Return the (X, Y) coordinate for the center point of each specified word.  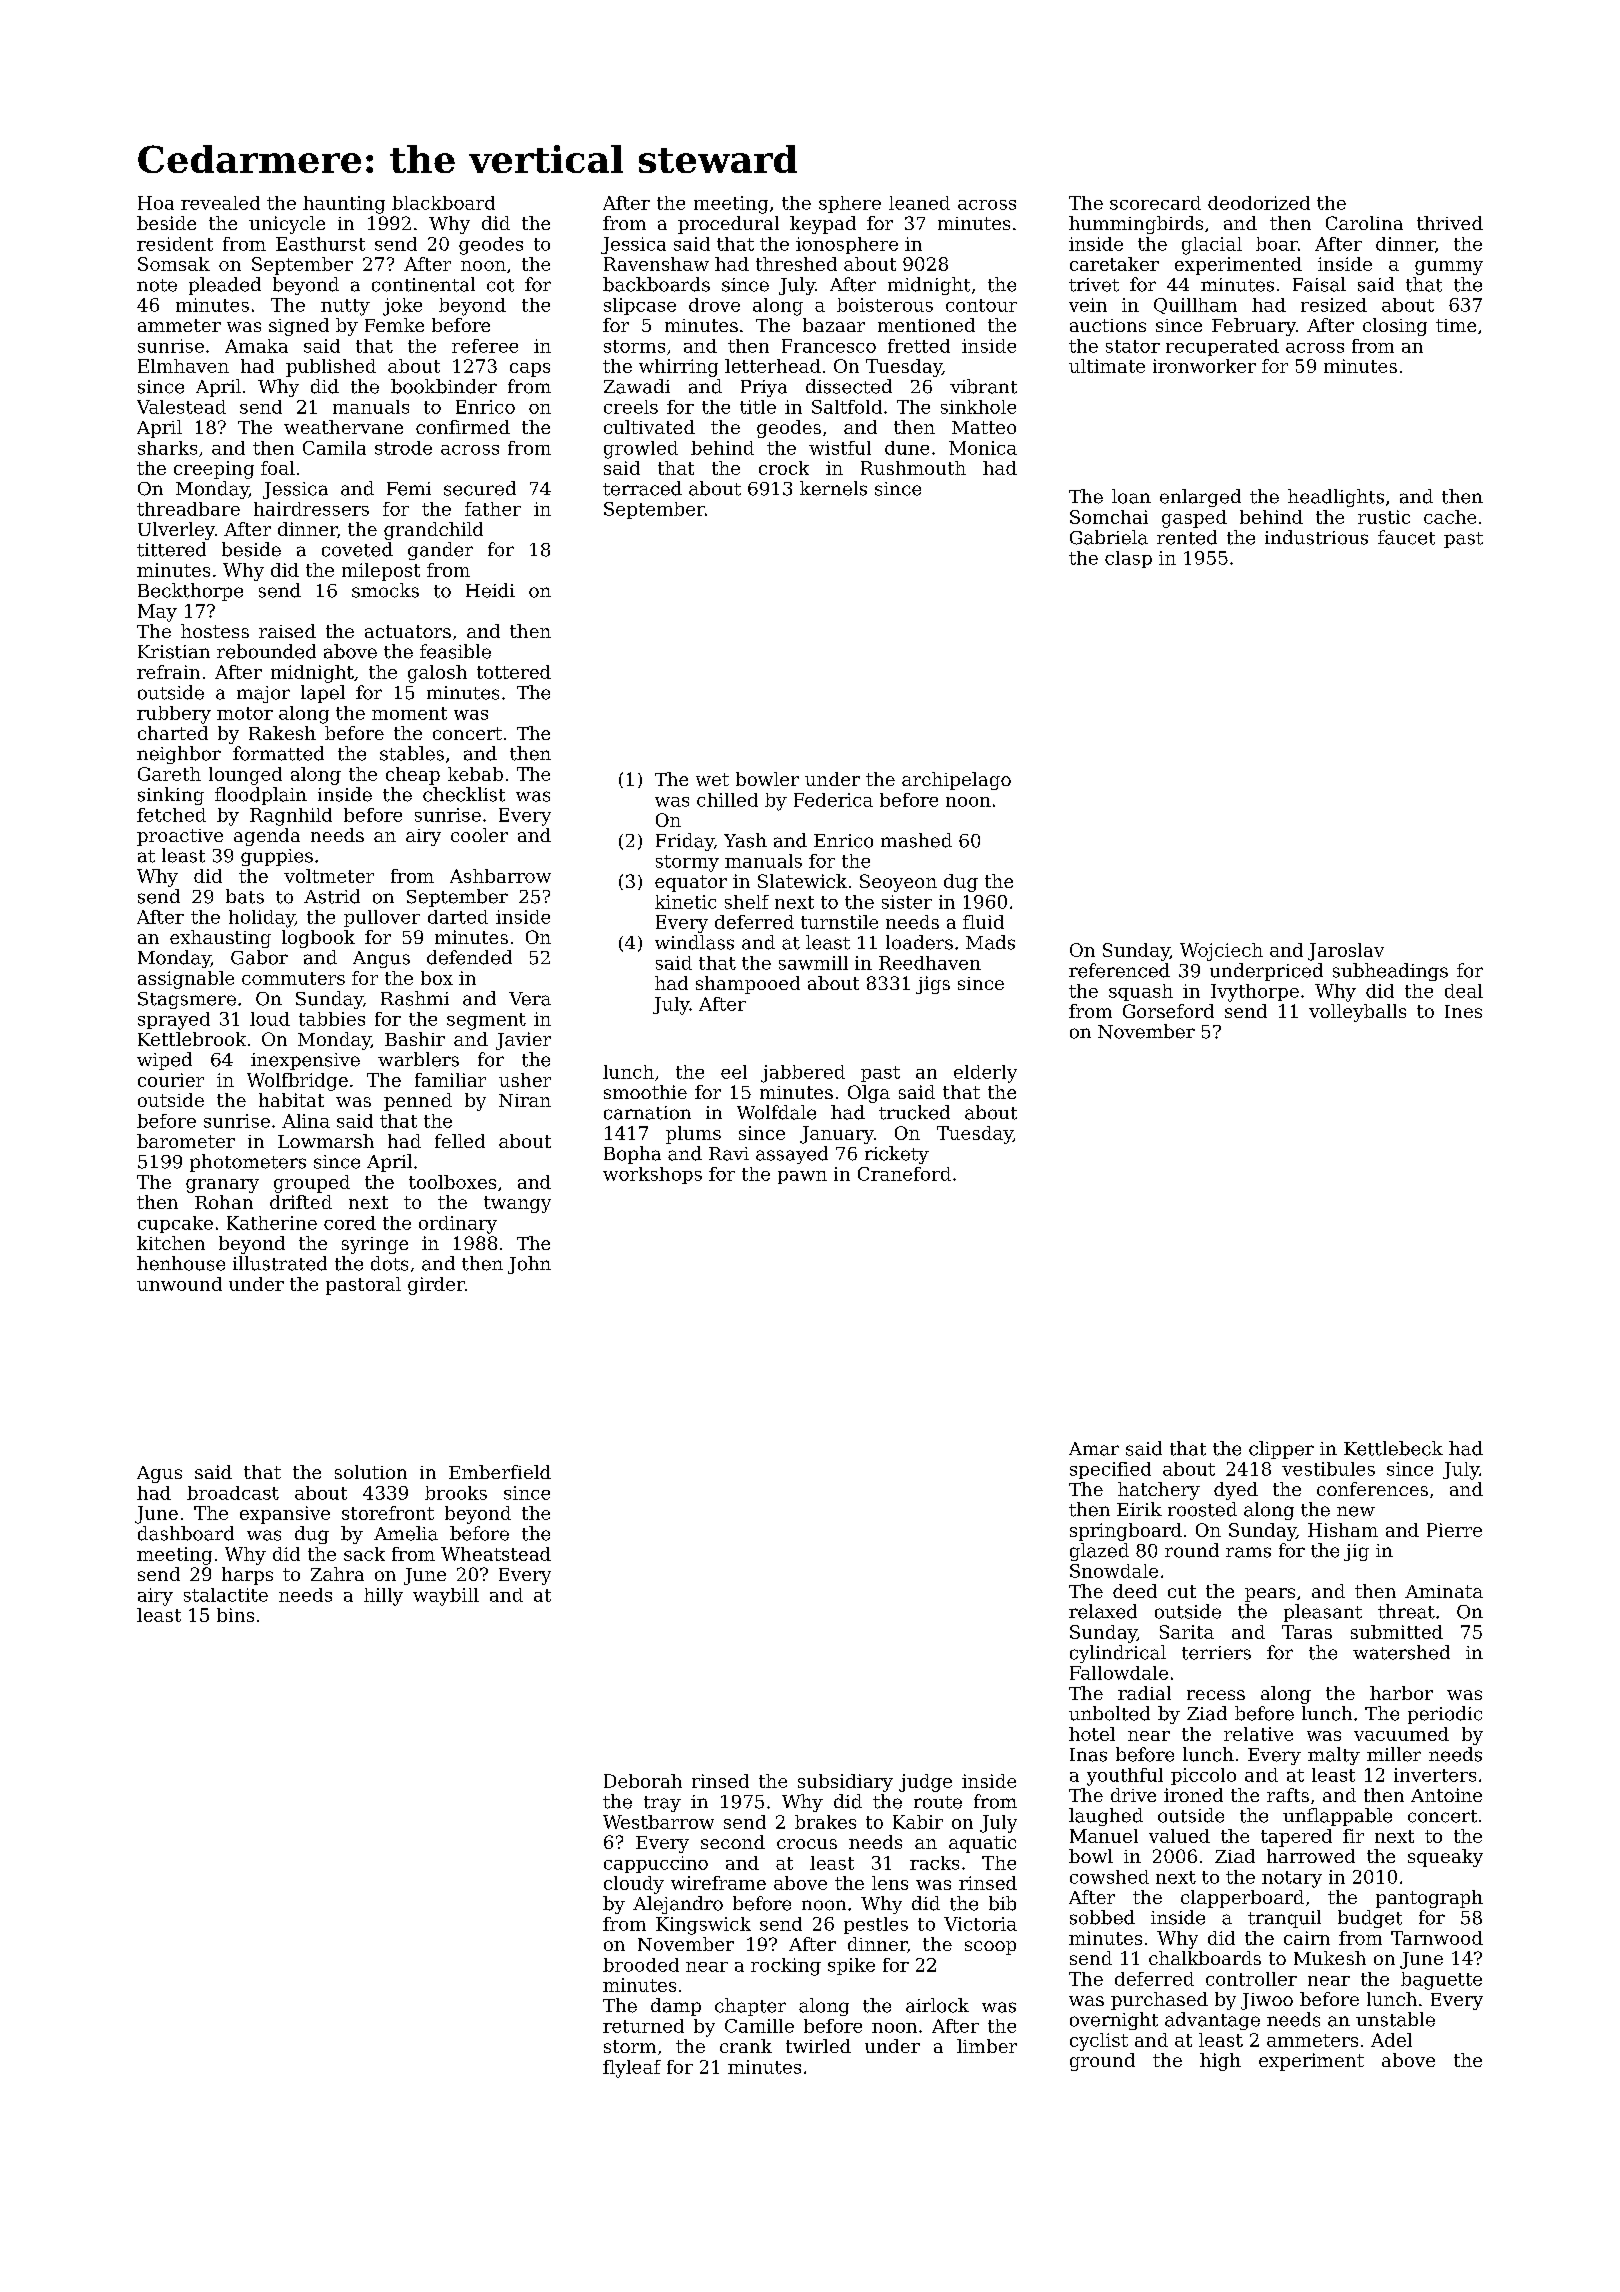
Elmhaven (183, 366)
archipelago (956, 781)
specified (1110, 1470)
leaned (919, 203)
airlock (937, 2005)
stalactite (226, 1595)
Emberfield (500, 1472)
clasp (1128, 559)
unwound (179, 1284)
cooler (479, 835)
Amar (1094, 1449)
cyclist (1099, 2042)
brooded (641, 1965)
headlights (1336, 498)
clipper (1281, 1450)
